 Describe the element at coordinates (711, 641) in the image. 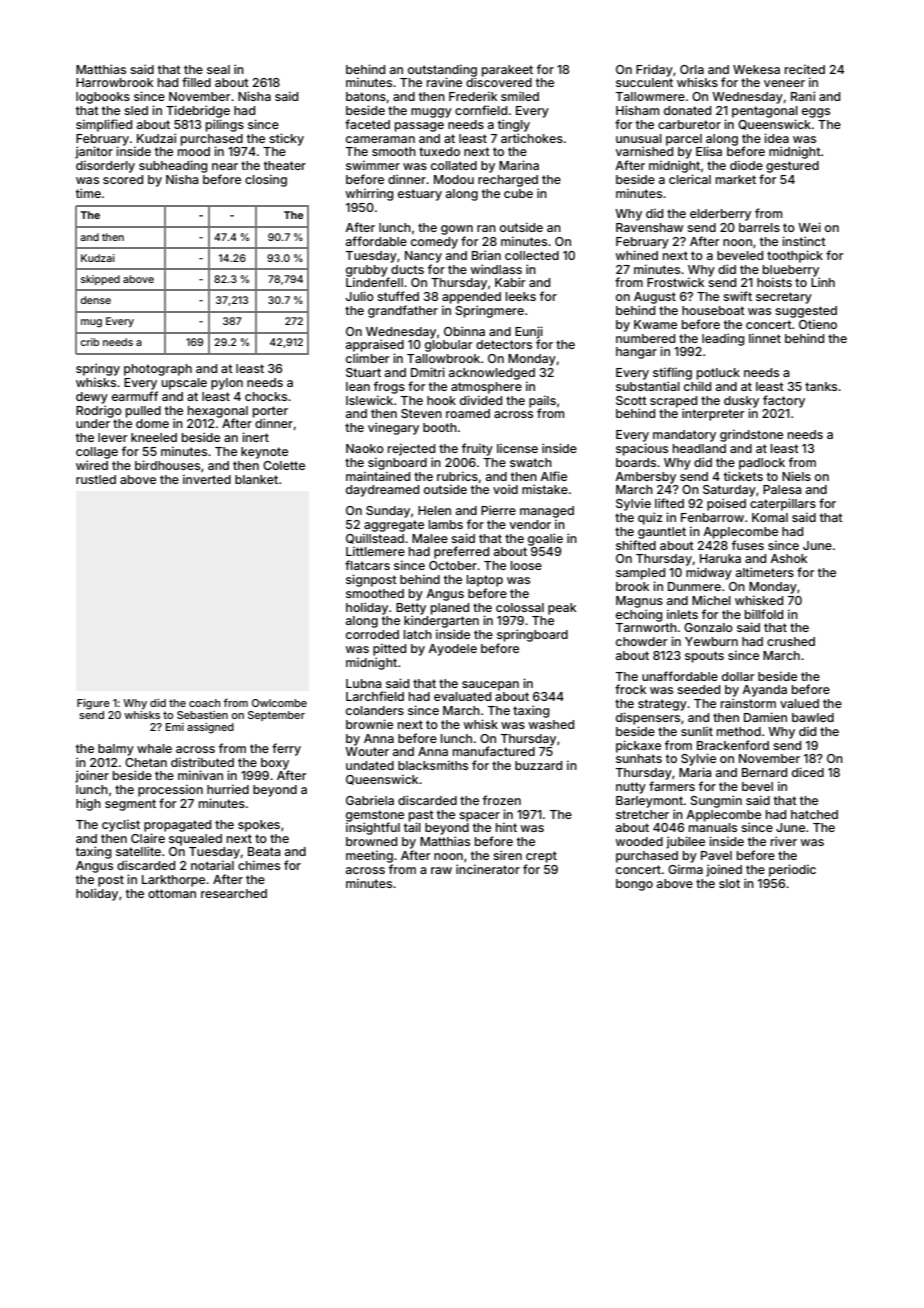

I see `Yewburn` at that location.
